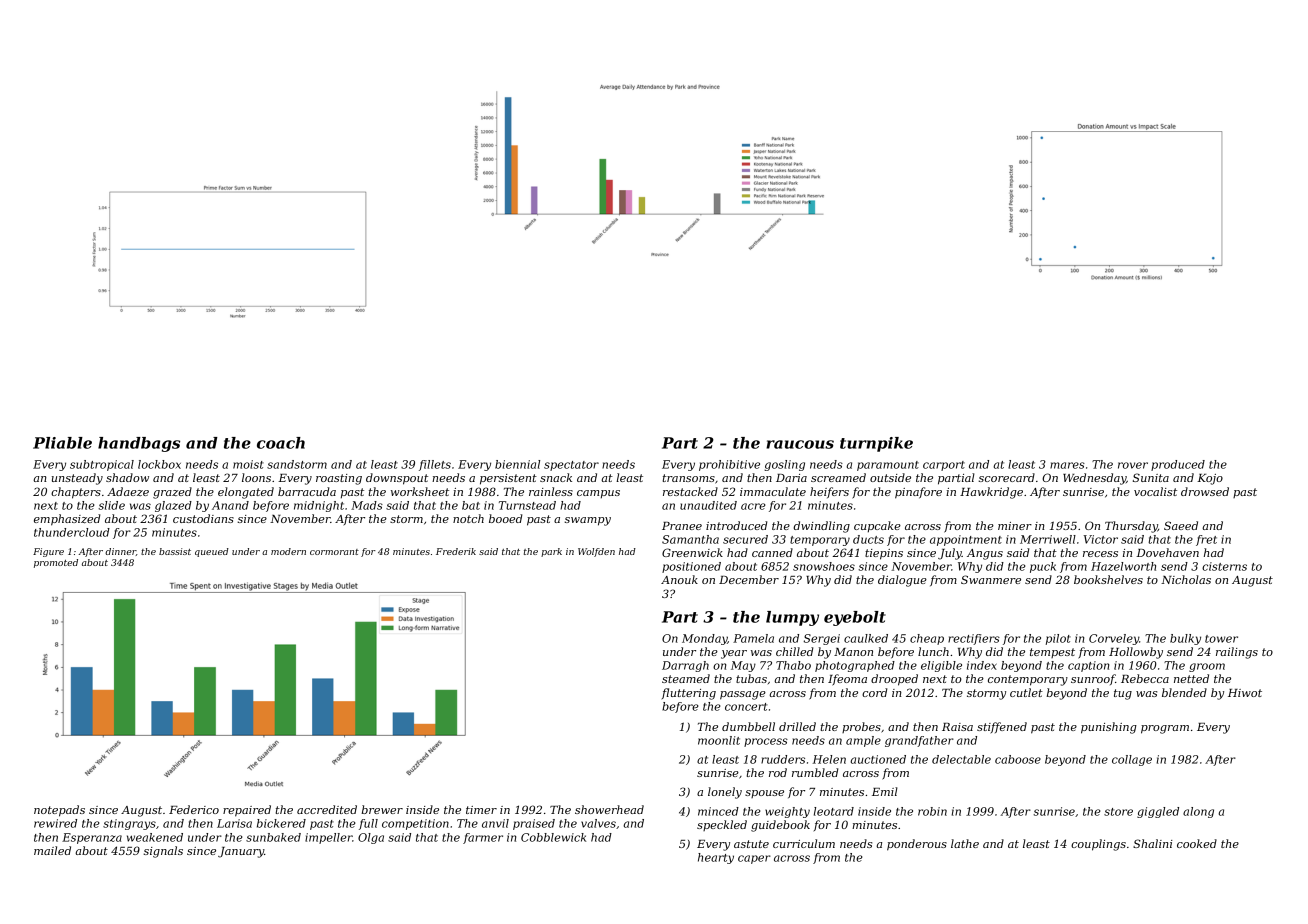  I want to click on Pamela, so click(753, 638).
